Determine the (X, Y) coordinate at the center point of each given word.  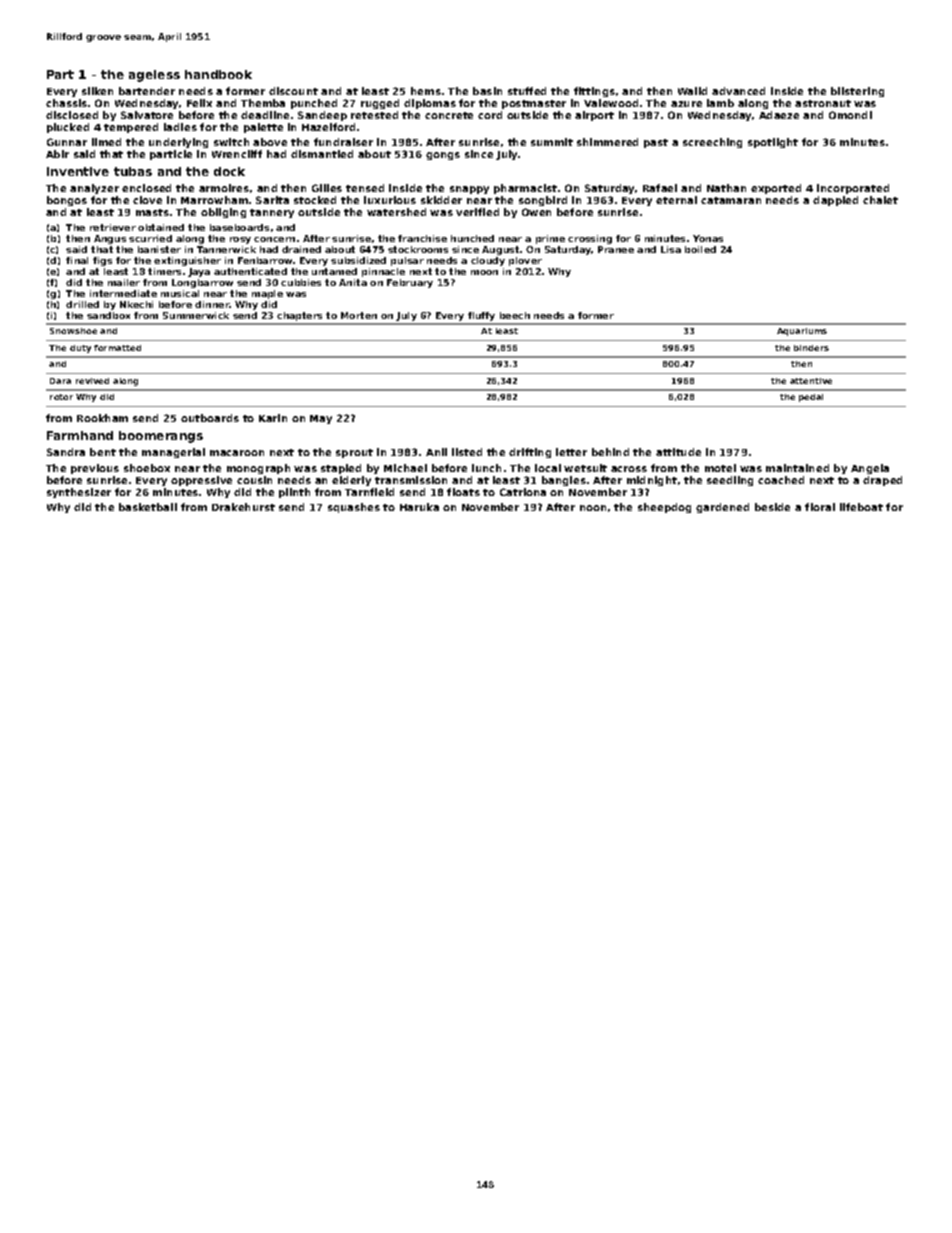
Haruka (419, 507)
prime (550, 239)
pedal (811, 398)
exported (776, 189)
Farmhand (80, 435)
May (321, 419)
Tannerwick (226, 249)
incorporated (853, 189)
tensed (365, 188)
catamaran (731, 200)
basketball (148, 507)
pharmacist (525, 189)
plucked (68, 128)
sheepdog (664, 508)
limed (106, 142)
